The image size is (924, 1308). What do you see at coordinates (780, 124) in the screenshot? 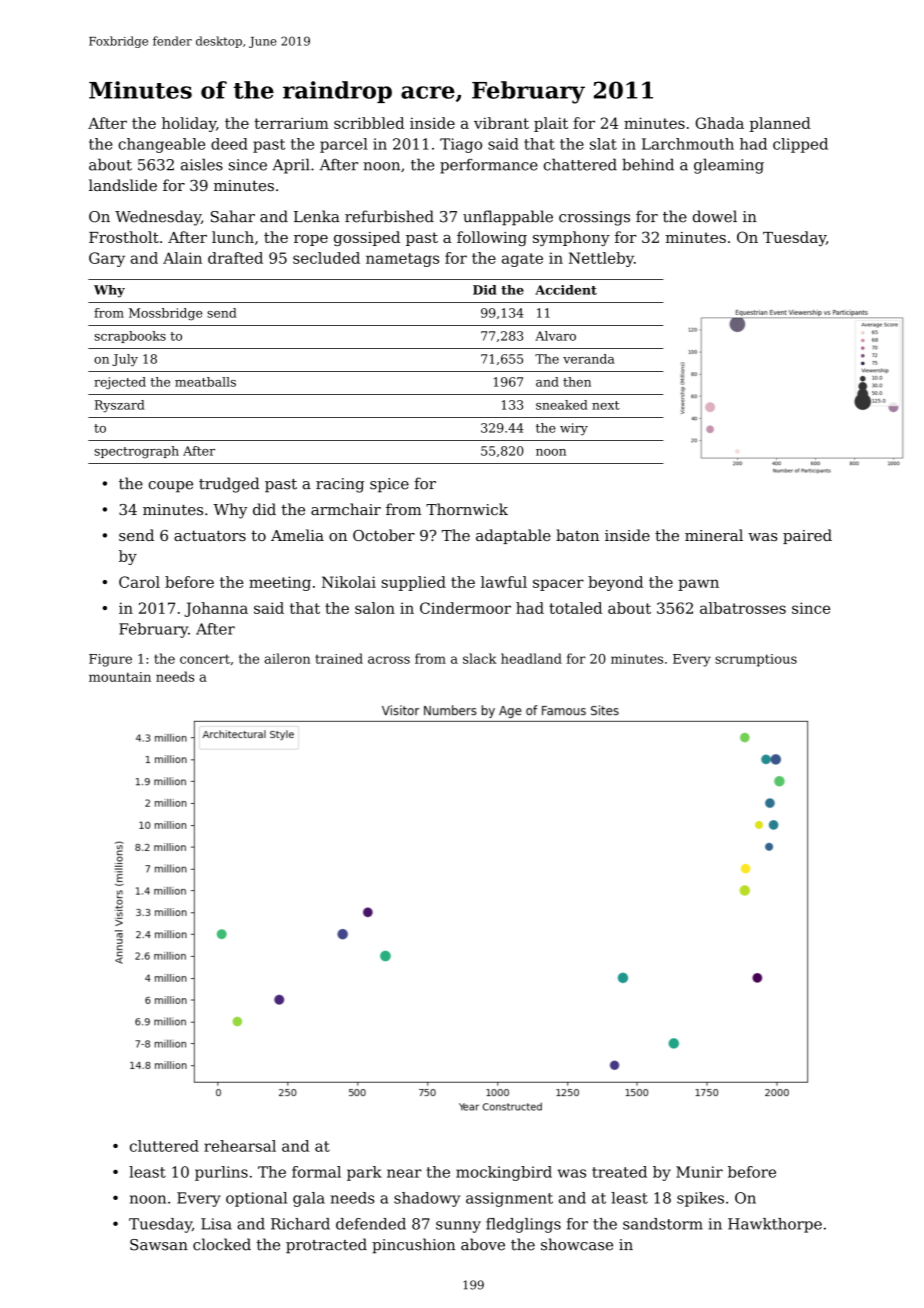
I see `planned` at bounding box center [780, 124].
